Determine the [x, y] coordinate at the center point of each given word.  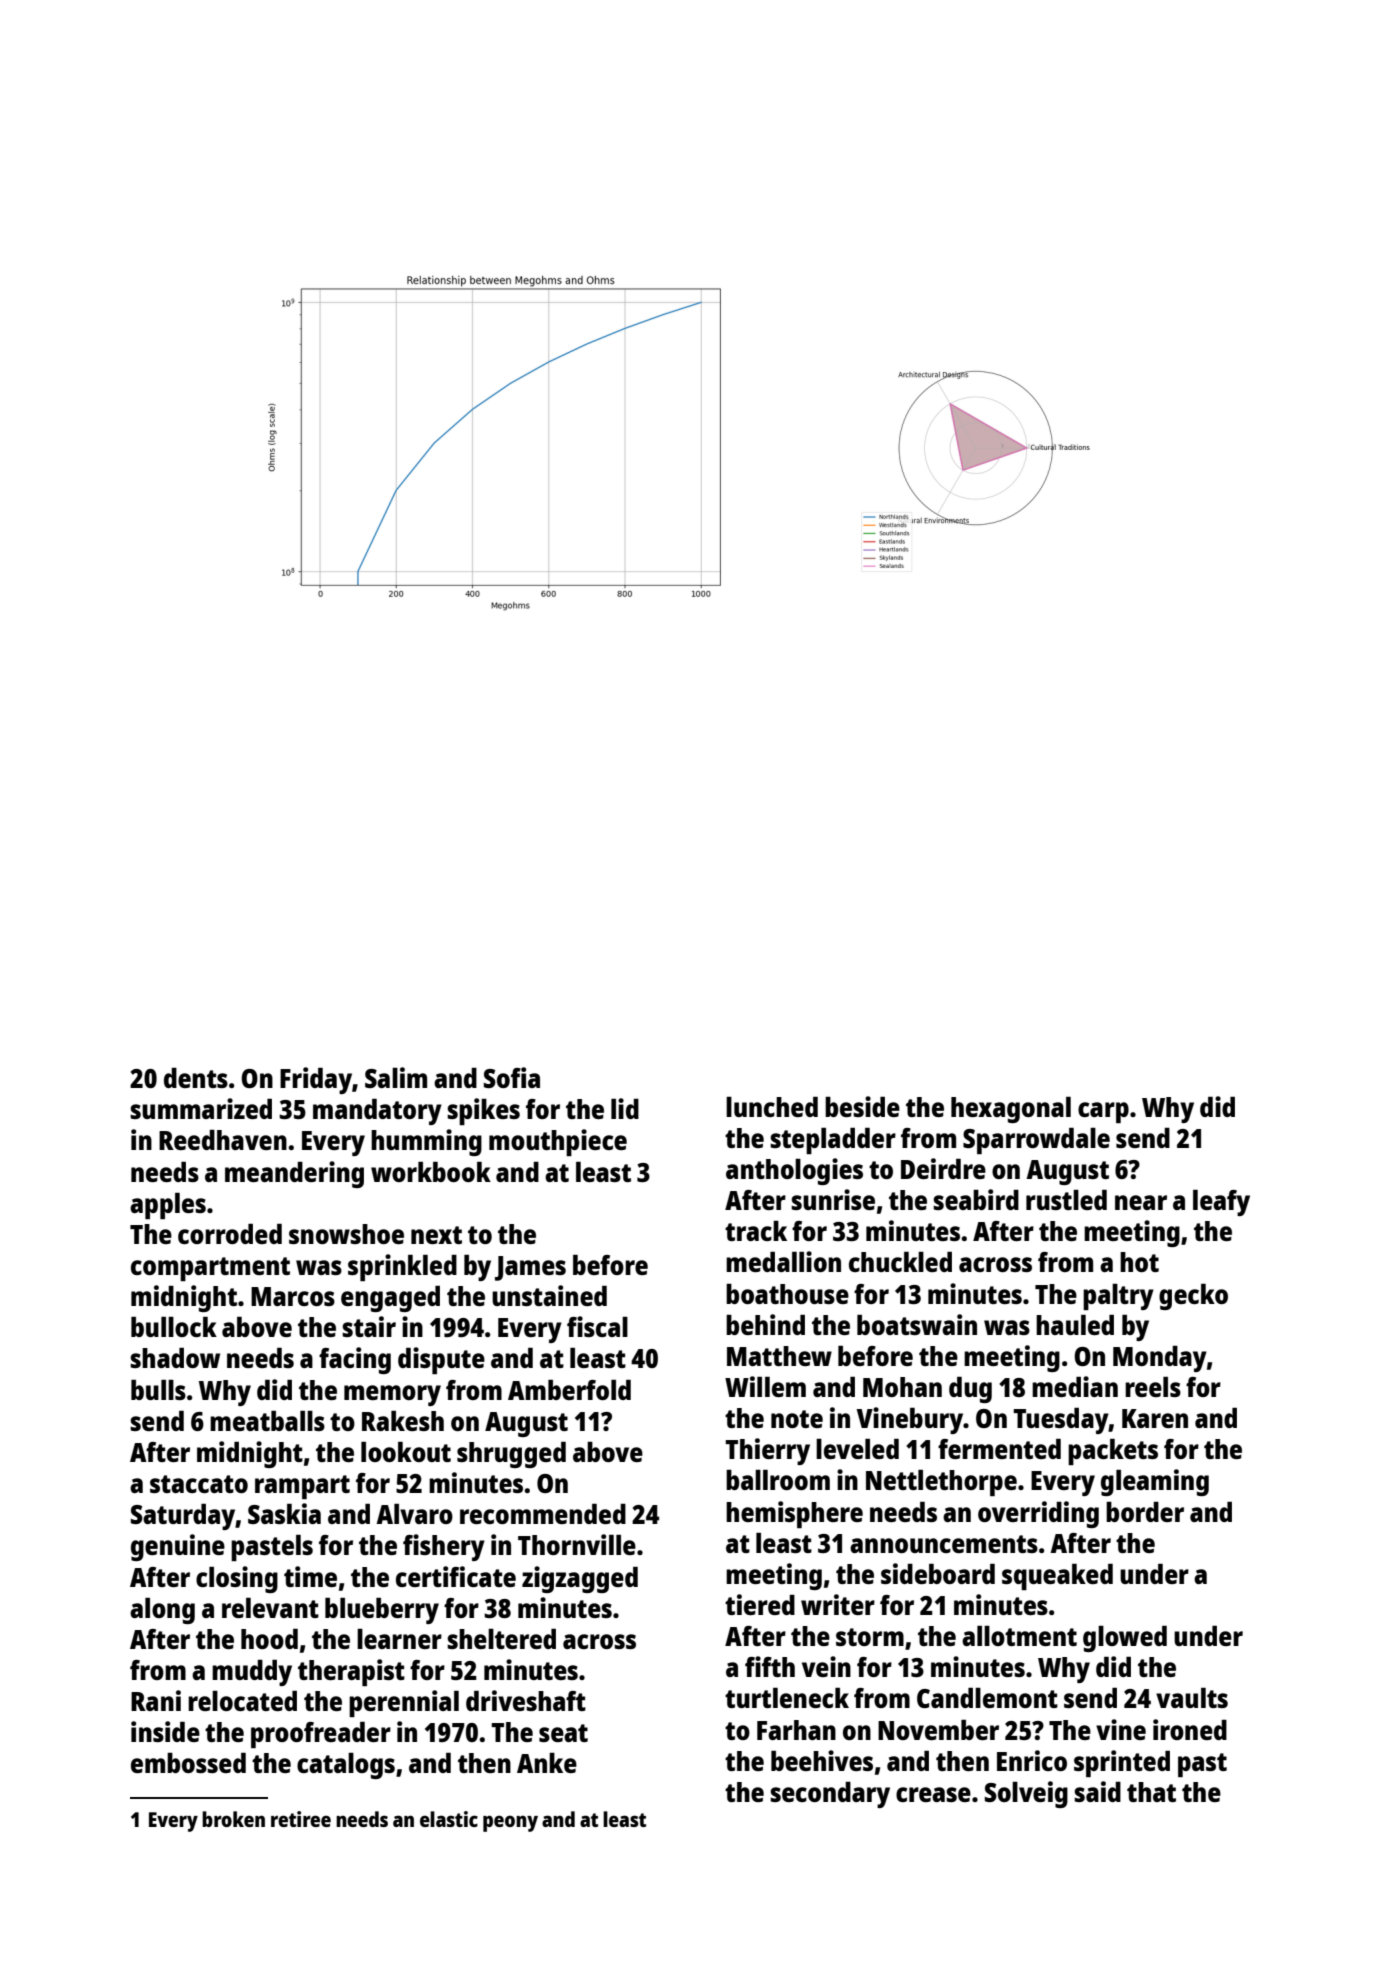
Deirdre [943, 1168]
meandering [294, 1174]
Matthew [779, 1356]
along [162, 1611]
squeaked [1057, 1577]
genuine [178, 1547]
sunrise [833, 1199]
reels [1153, 1387]
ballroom [778, 1480]
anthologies [794, 1171]
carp [1103, 1112]
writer [838, 1604]
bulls [158, 1390]
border [1145, 1512]
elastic [449, 1819]
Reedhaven [223, 1140]
